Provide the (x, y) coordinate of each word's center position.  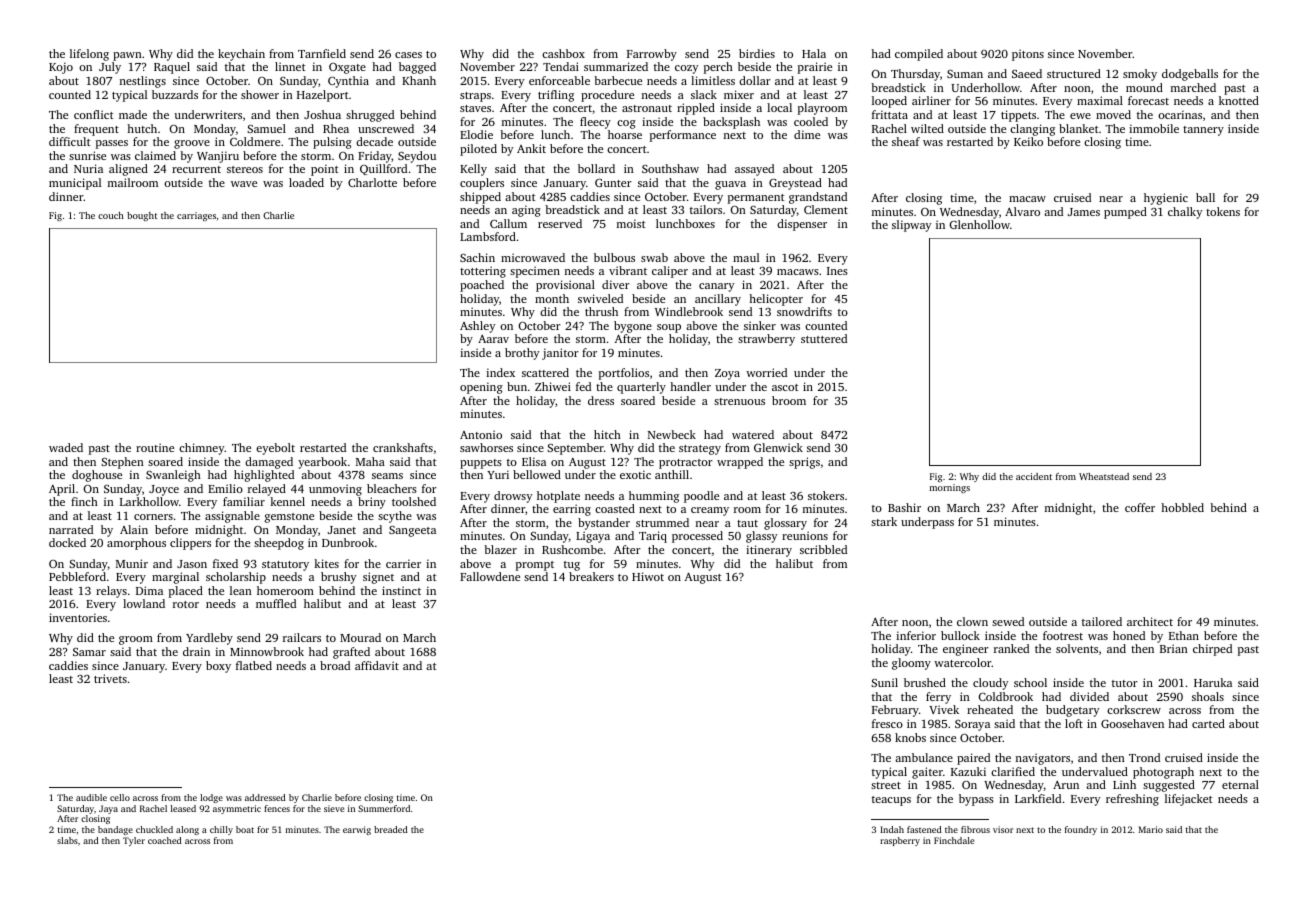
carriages (196, 216)
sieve (334, 808)
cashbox (563, 53)
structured (1074, 73)
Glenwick (778, 447)
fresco (887, 723)
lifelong (89, 55)
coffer (1140, 507)
